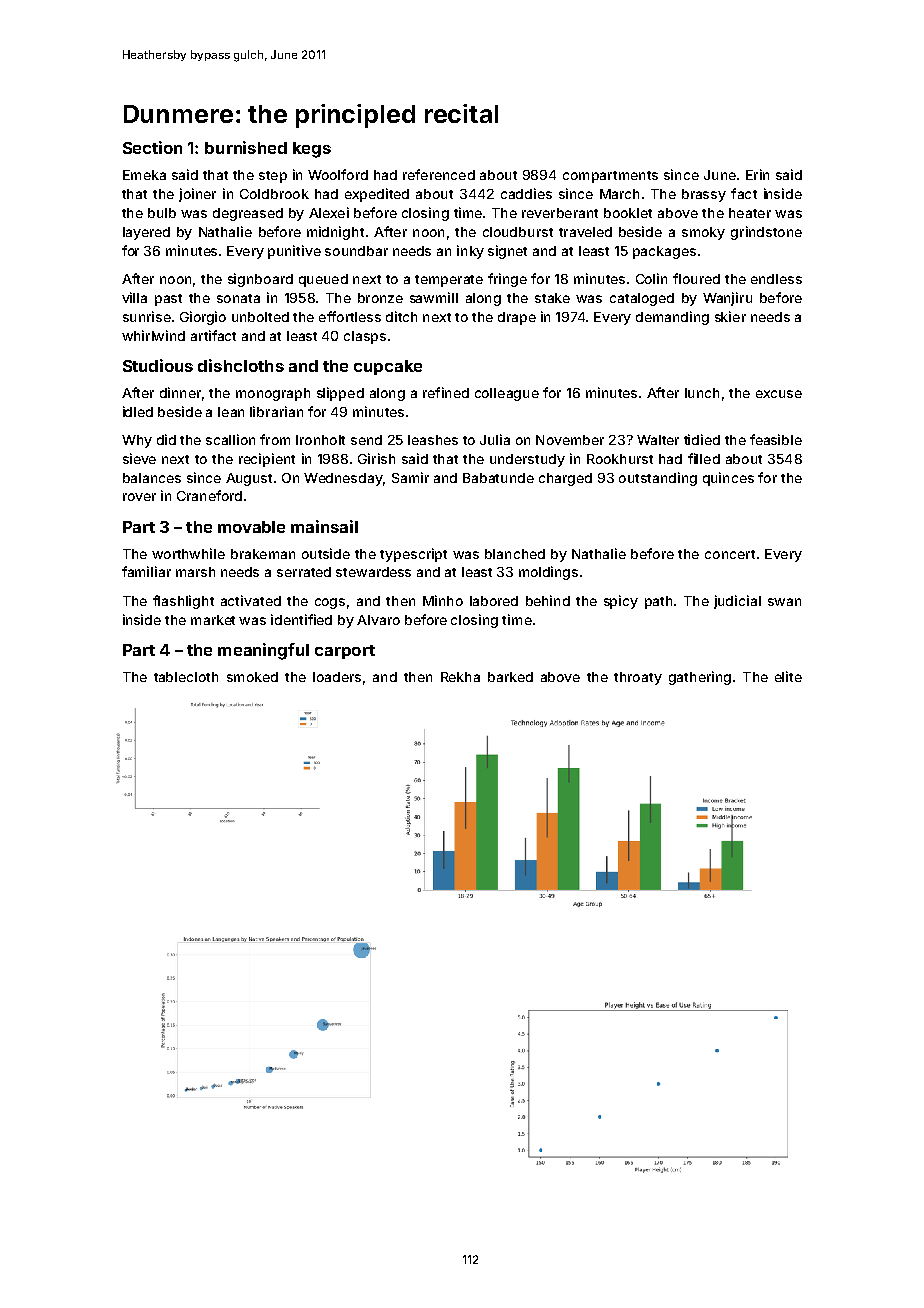 This page has width=924, height=1308. I want to click on midnight, so click(335, 233).
